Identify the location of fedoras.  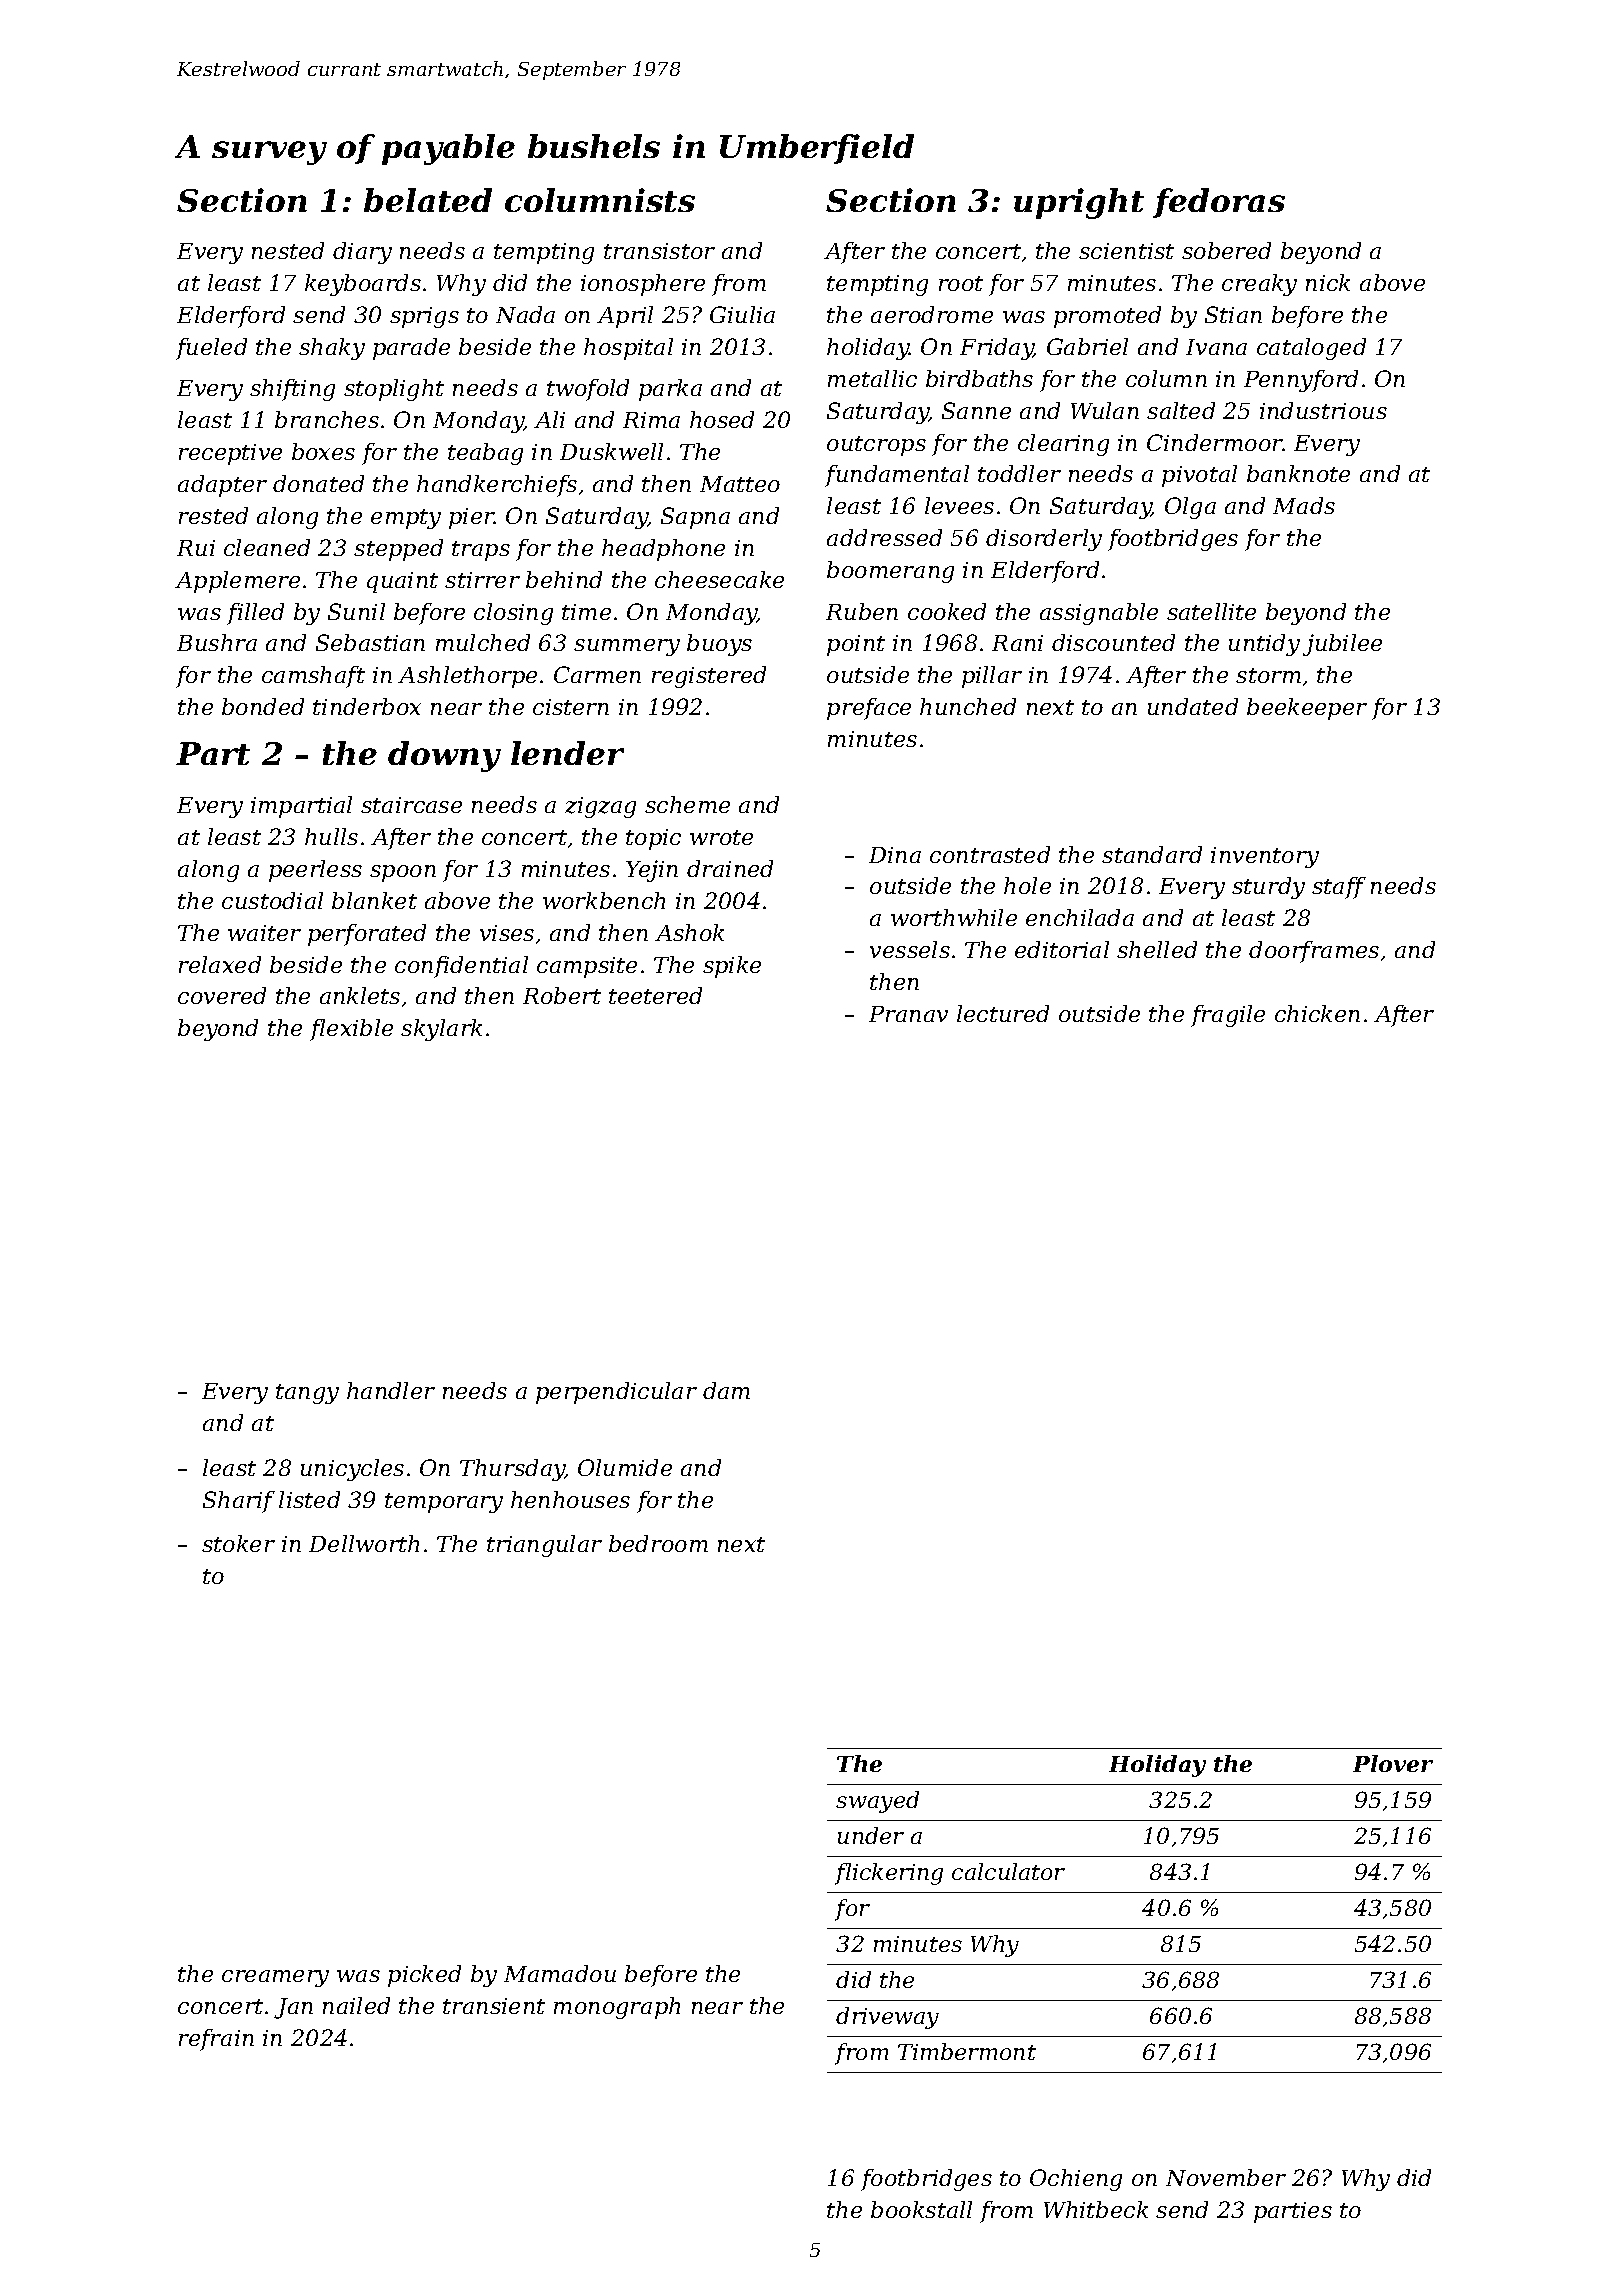
(1219, 203).
